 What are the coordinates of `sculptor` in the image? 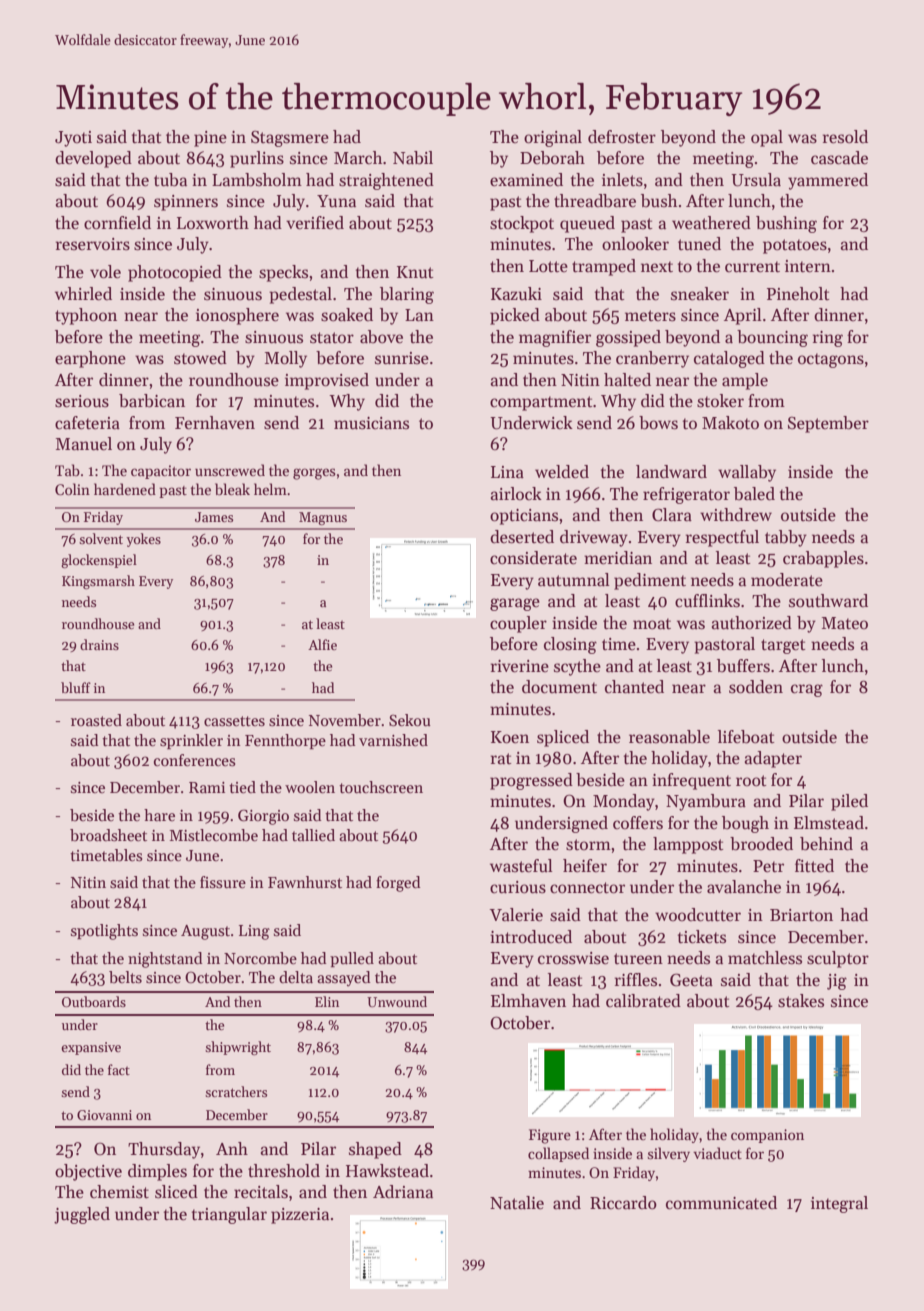 It's located at (838, 959).
